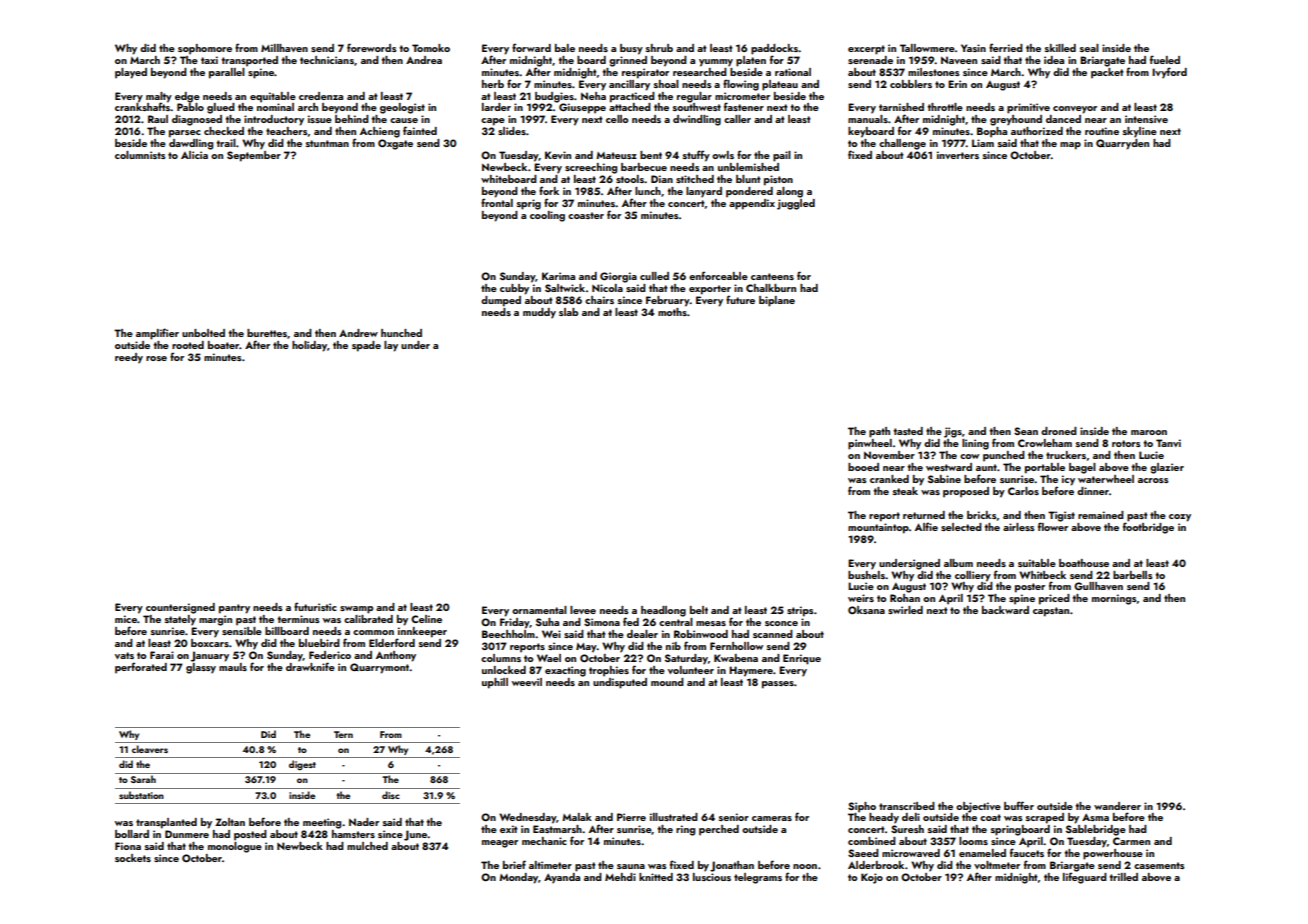 The width and height of the screenshot is (1308, 924). I want to click on inverters, so click(958, 155).
